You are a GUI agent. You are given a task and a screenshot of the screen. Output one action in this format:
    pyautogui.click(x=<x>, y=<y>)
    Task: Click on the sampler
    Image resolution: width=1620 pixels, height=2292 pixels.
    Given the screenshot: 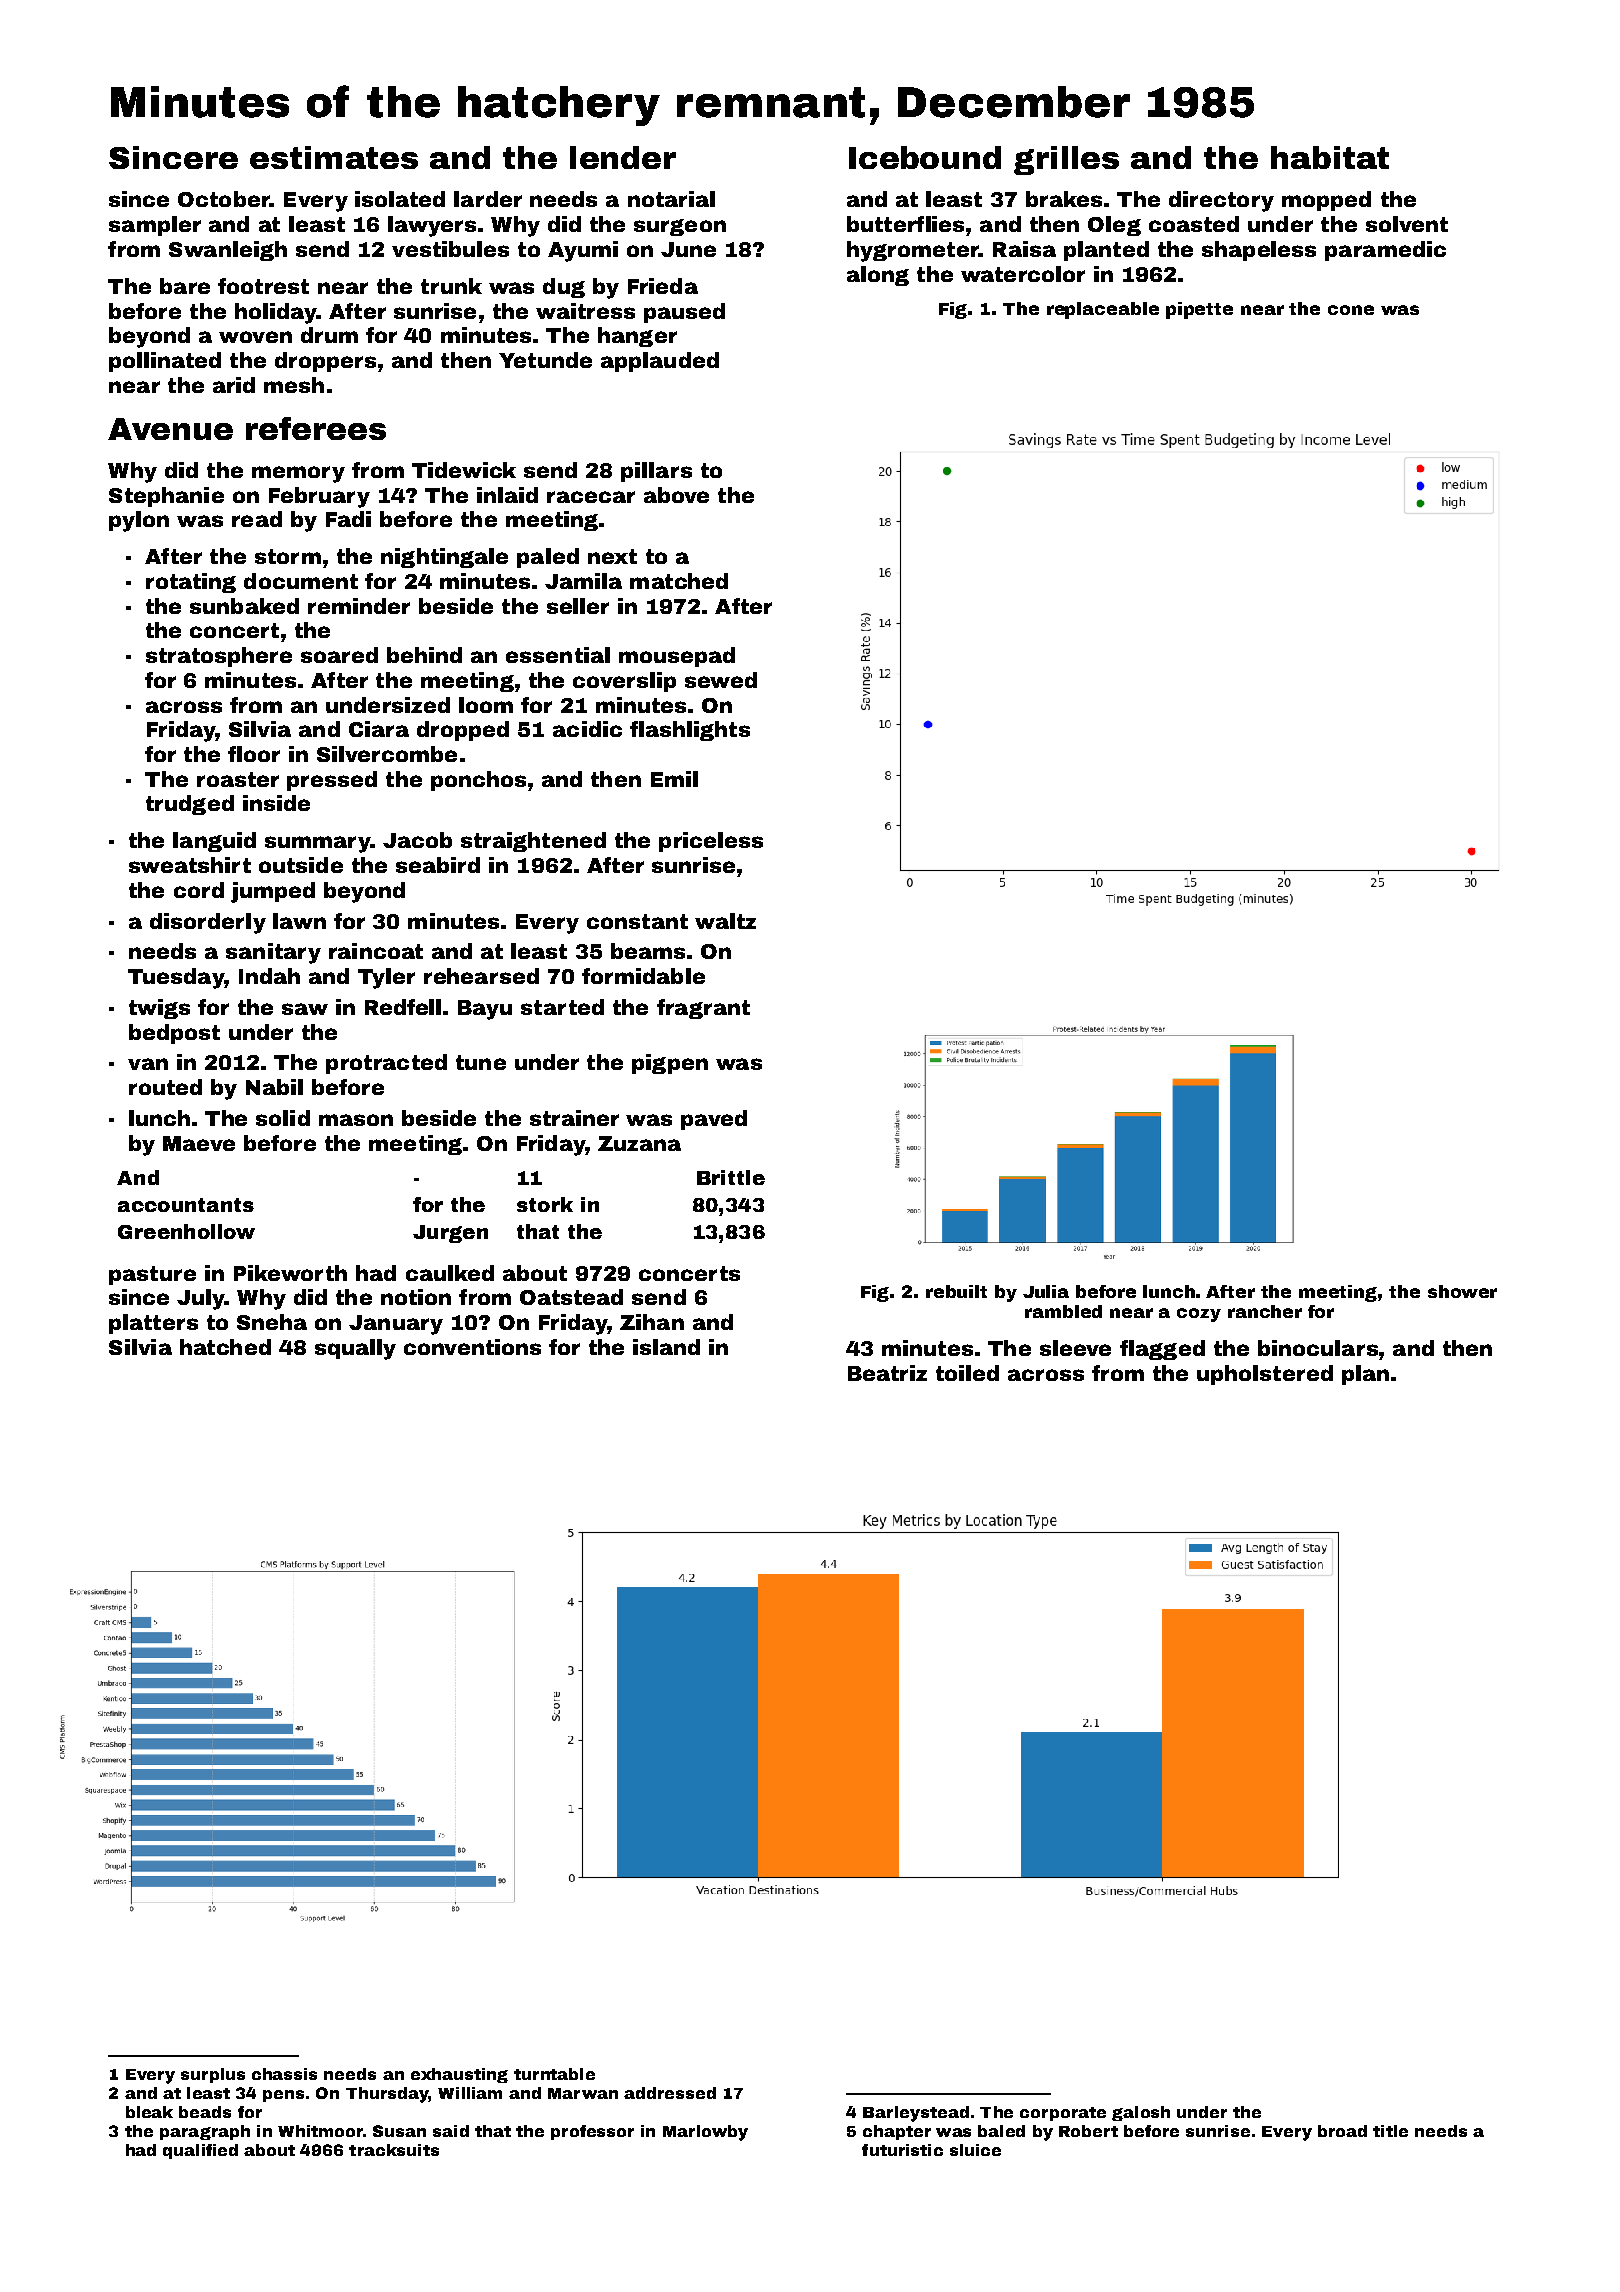 What is the action you would take?
    pyautogui.click(x=155, y=226)
